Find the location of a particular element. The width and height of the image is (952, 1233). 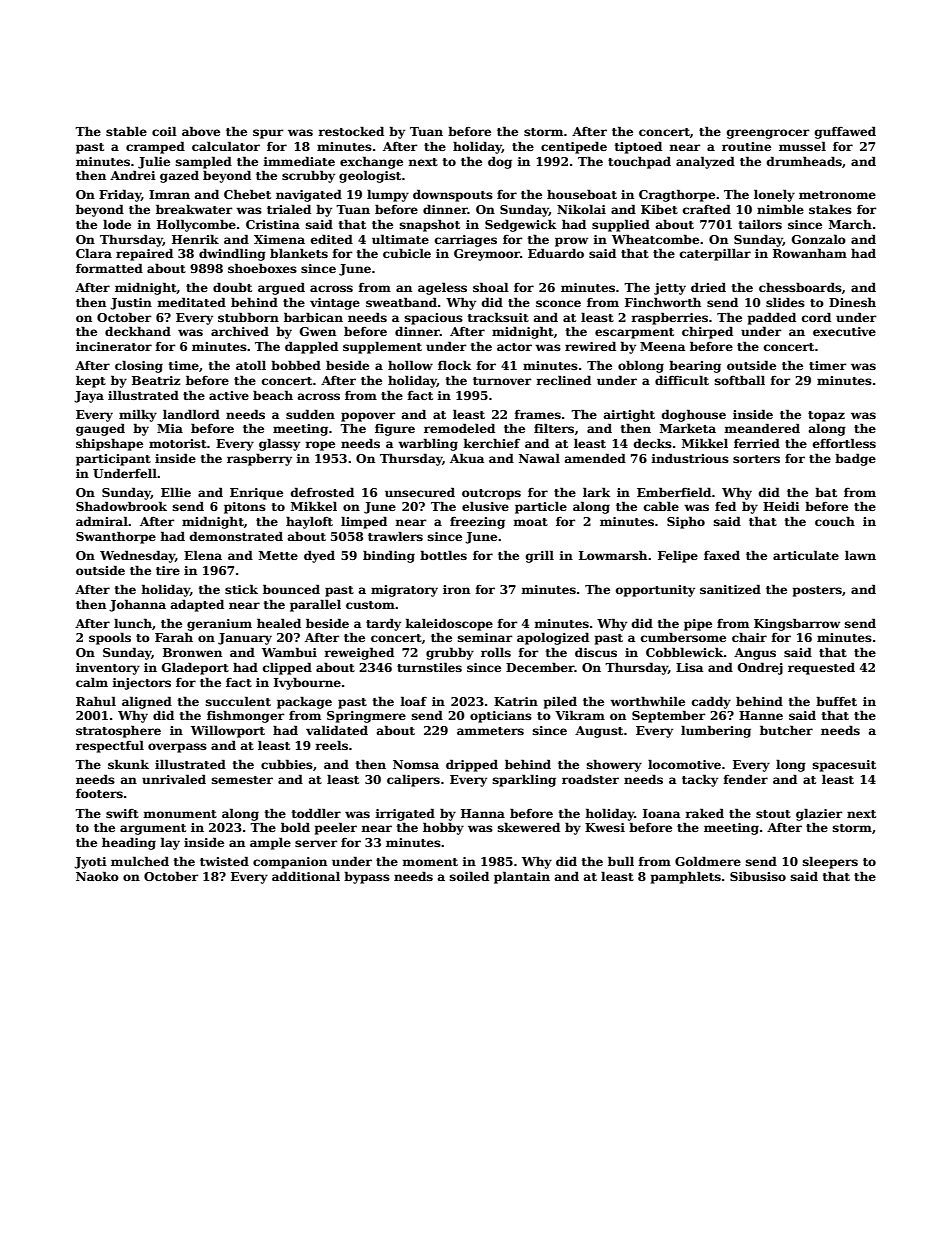

Clara is located at coordinates (94, 253).
